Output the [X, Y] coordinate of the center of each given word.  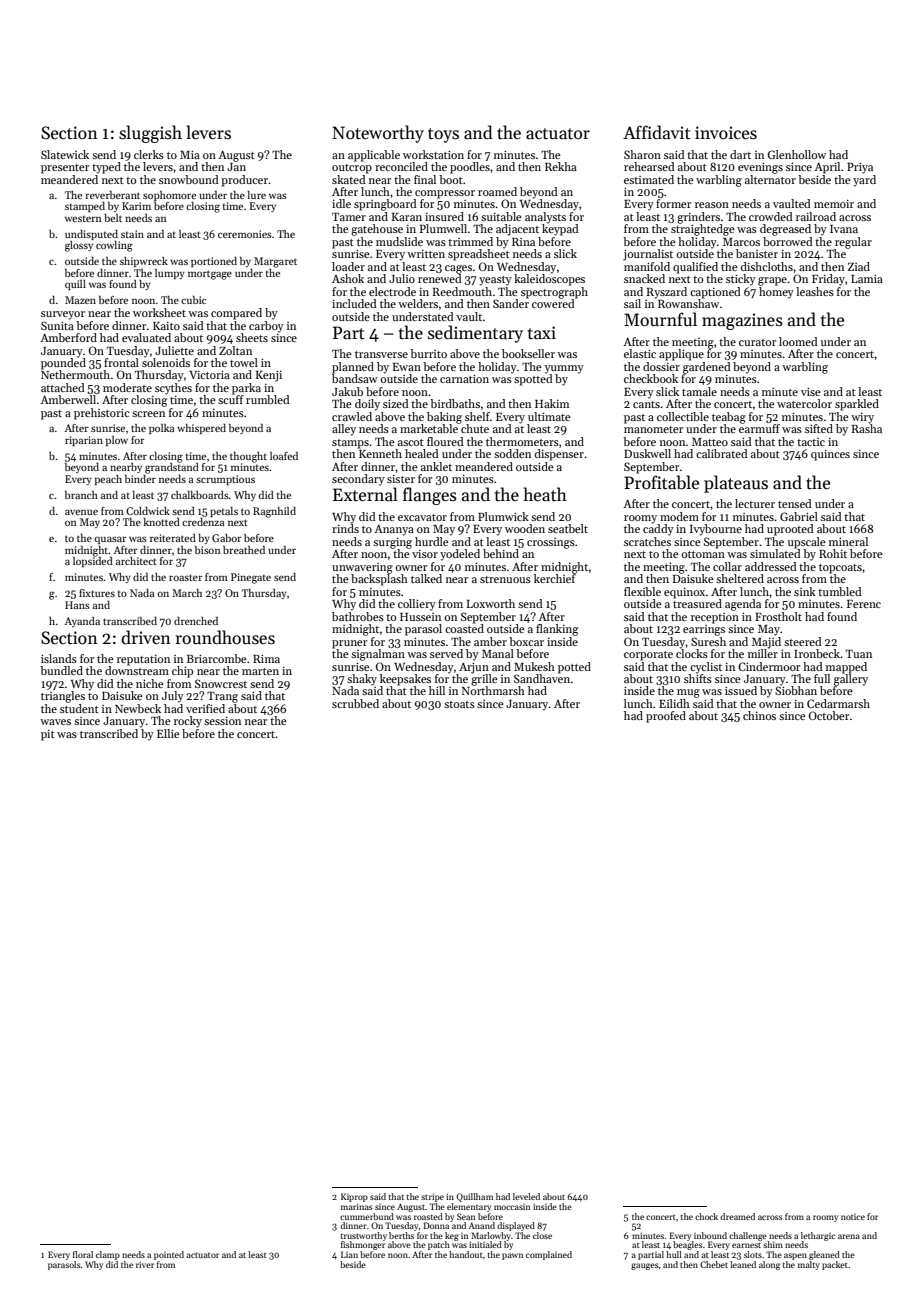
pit [48, 735]
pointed [169, 1255]
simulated [775, 553]
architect [136, 561]
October [829, 715]
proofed [666, 717]
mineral [848, 541]
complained [549, 1255]
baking [444, 418]
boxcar [526, 641]
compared [236, 314]
